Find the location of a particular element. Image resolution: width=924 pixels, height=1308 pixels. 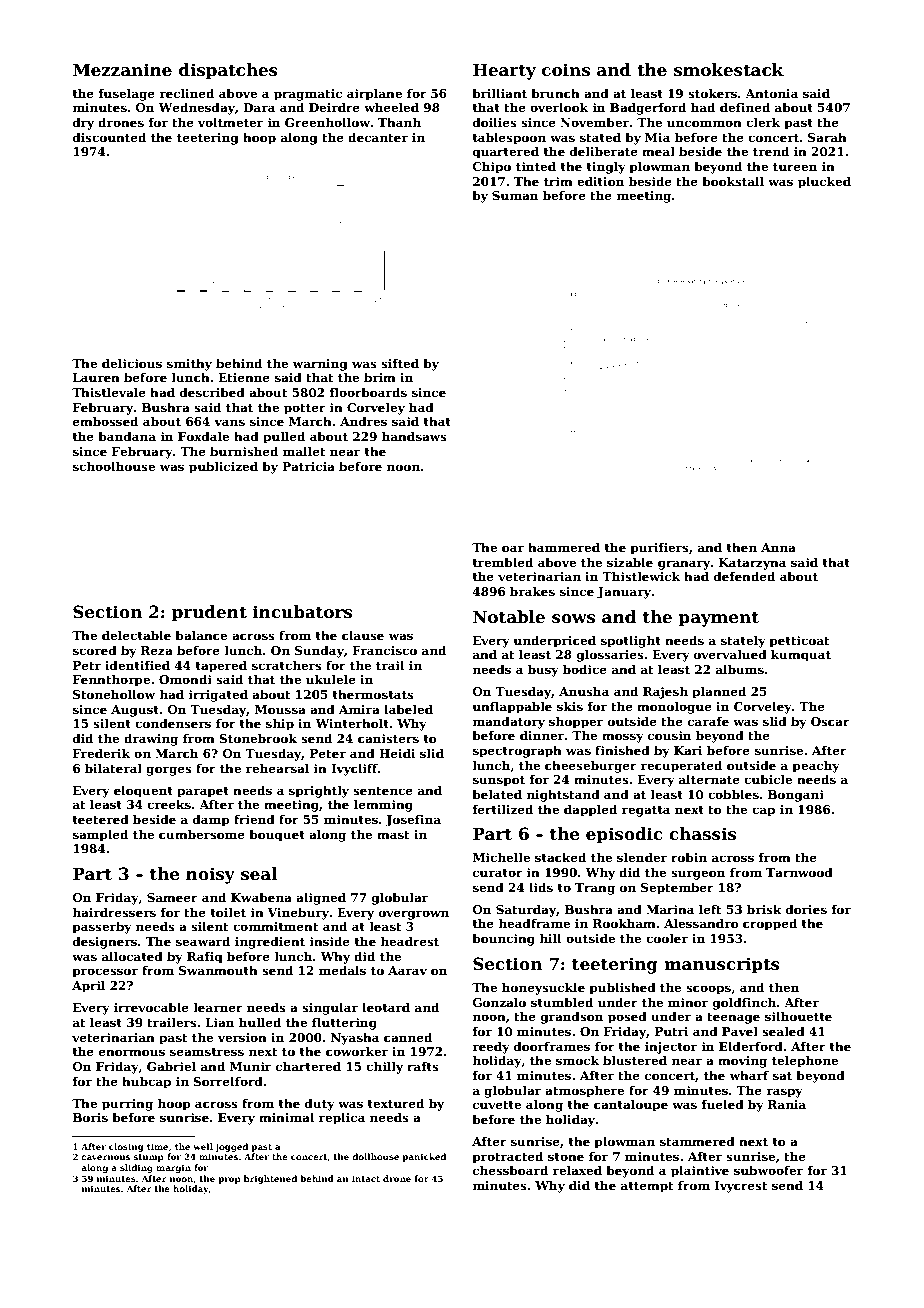

incubators is located at coordinates (302, 612).
